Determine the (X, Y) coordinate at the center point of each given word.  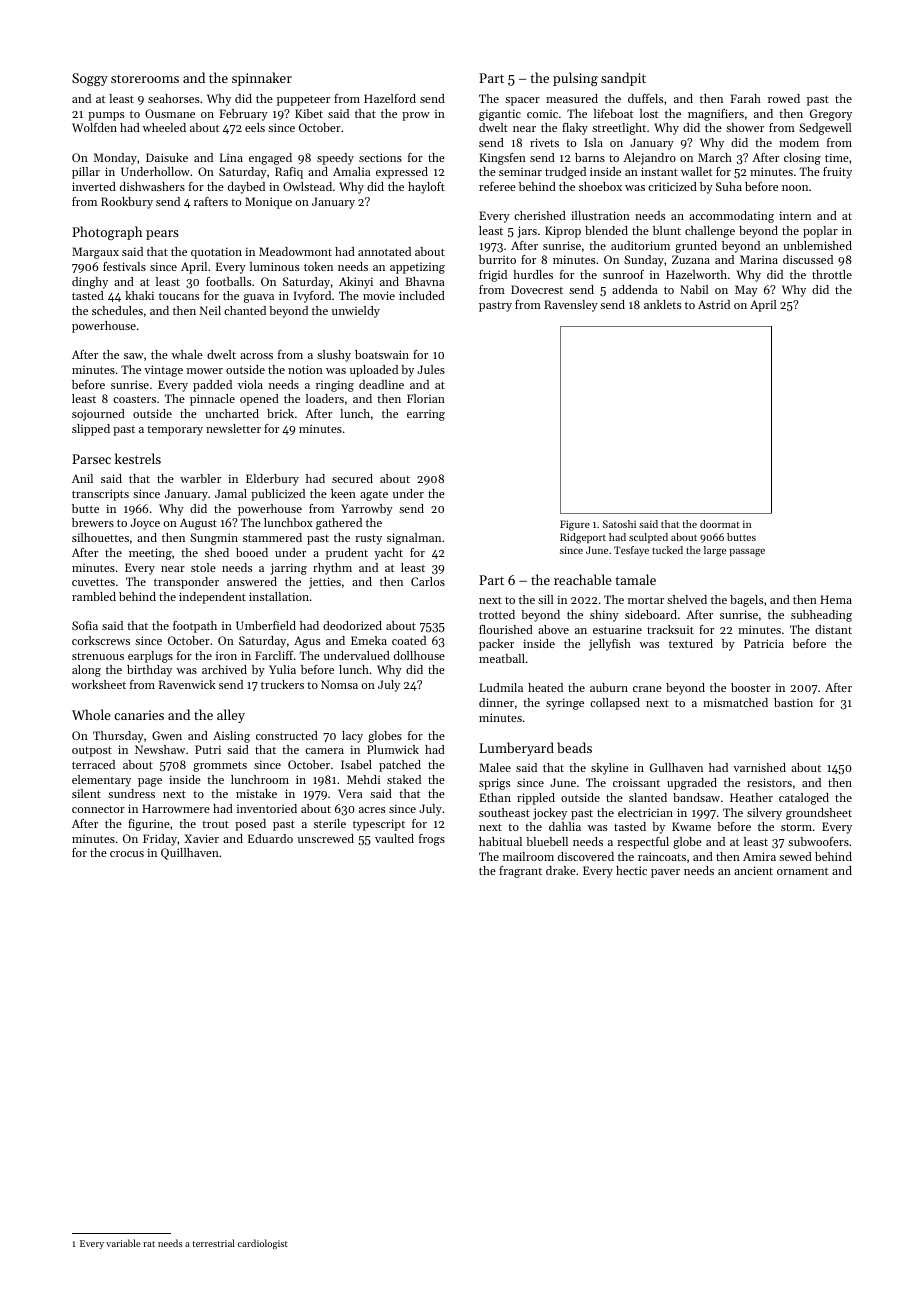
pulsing (575, 79)
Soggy (90, 79)
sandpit (623, 79)
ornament (802, 871)
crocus (127, 854)
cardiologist (263, 1244)
